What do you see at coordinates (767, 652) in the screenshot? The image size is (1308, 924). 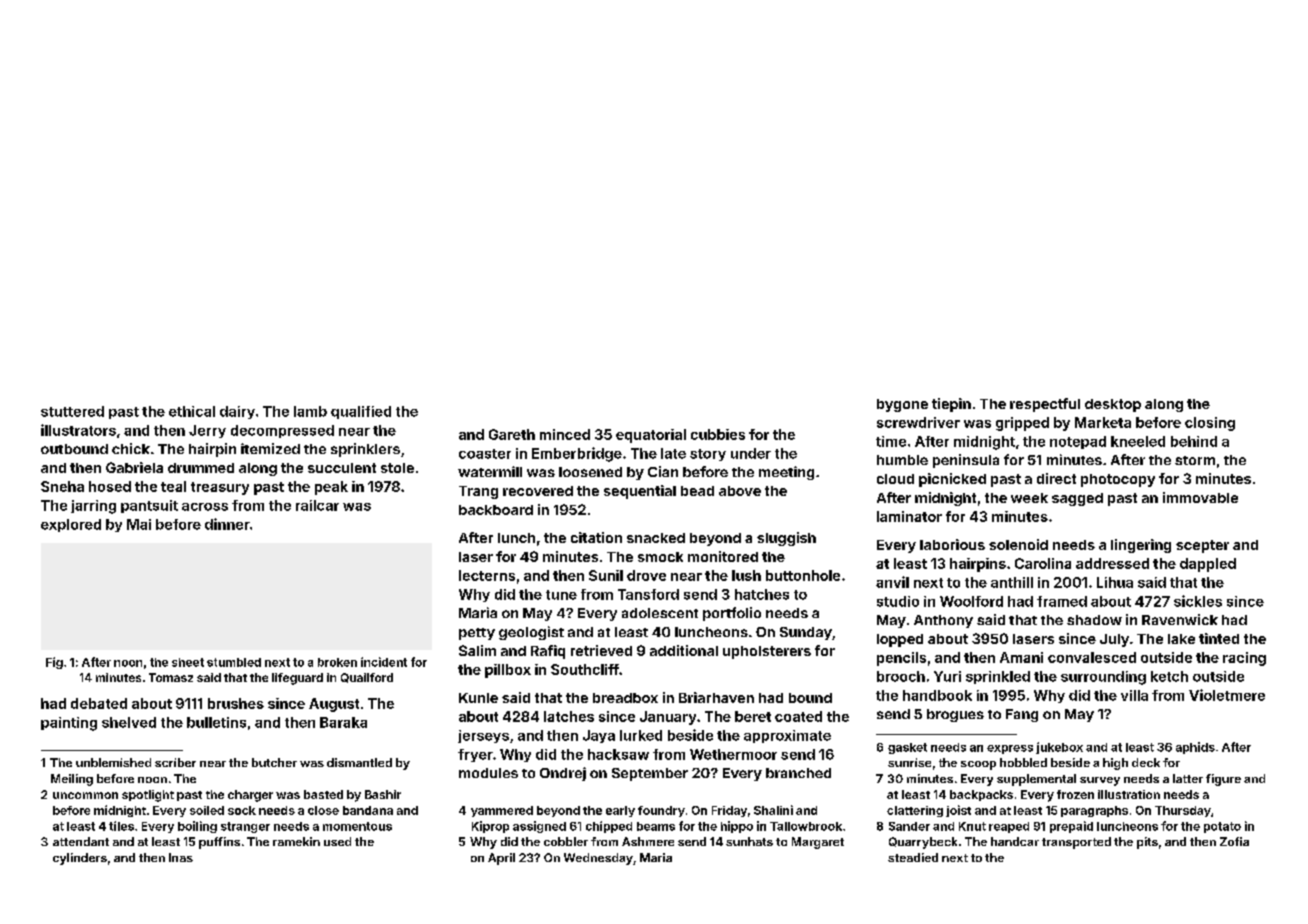 I see `upholsterers` at bounding box center [767, 652].
